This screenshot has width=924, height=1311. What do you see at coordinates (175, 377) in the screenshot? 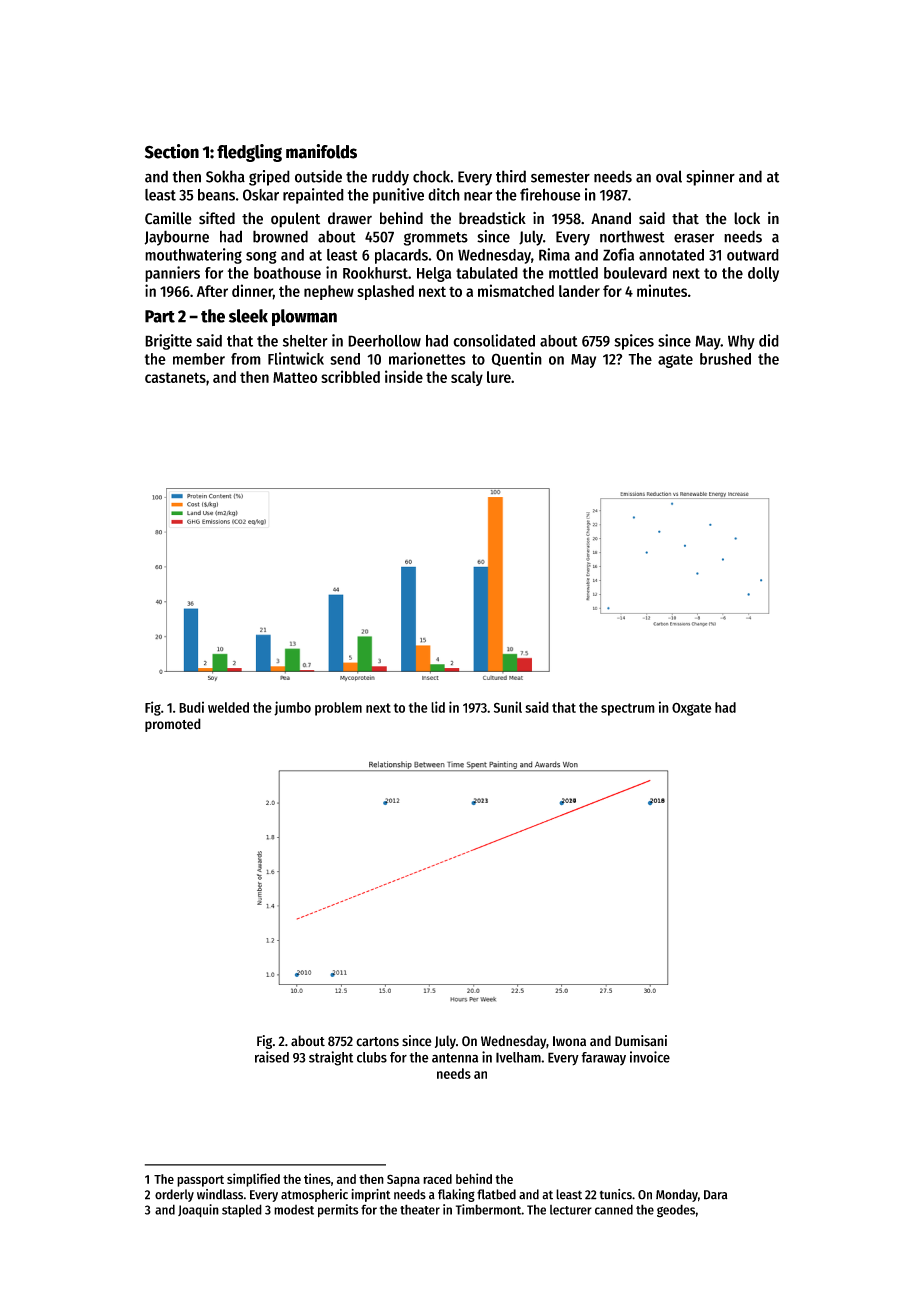
I see `castanets` at bounding box center [175, 377].
